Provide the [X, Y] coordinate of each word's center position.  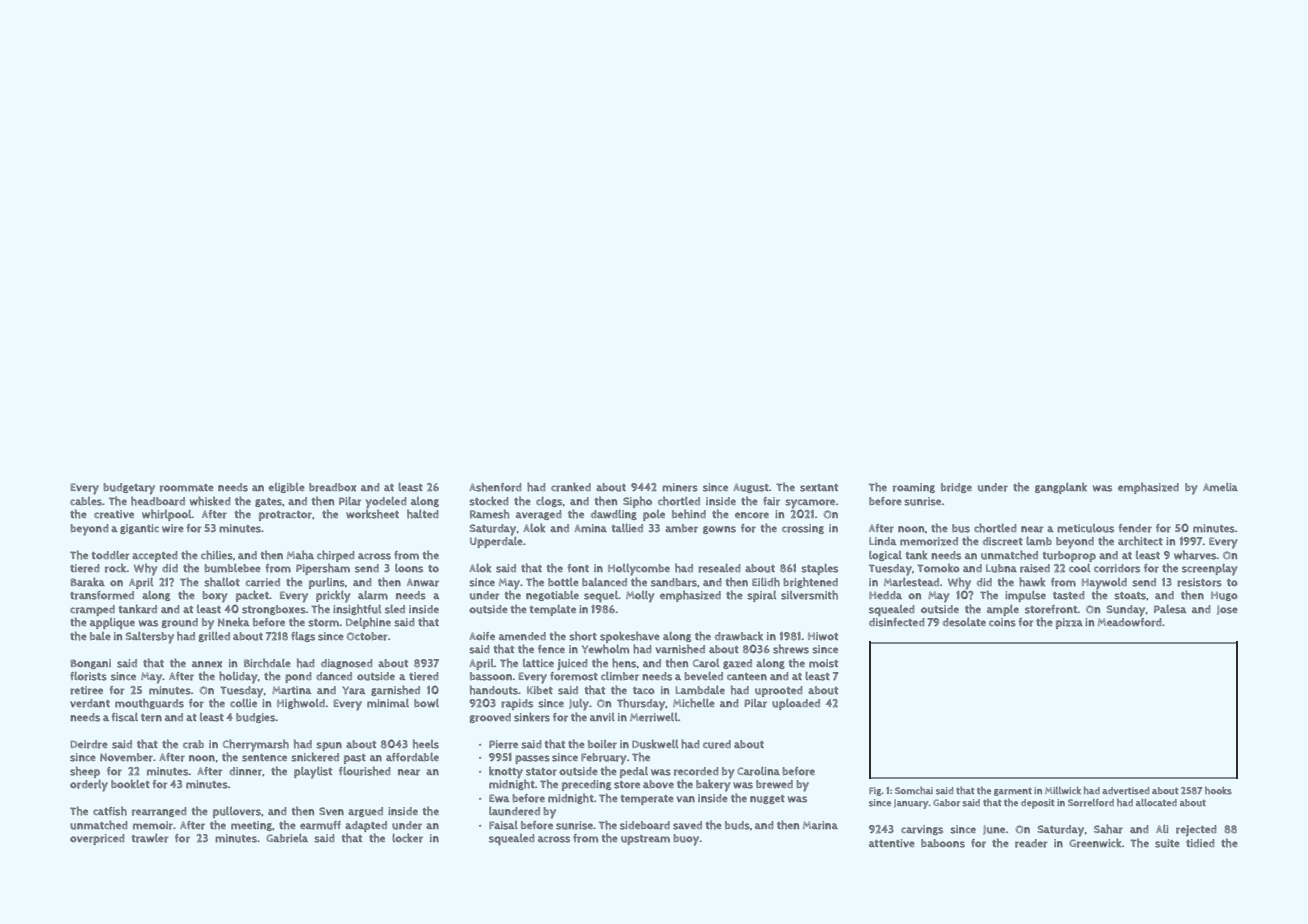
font [578, 568]
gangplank [1061, 488]
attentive [892, 843]
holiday [238, 677]
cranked [571, 487]
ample [1003, 610]
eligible [286, 488]
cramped [92, 610]
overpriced [97, 839]
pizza [1069, 623]
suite [1167, 843]
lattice [538, 663]
